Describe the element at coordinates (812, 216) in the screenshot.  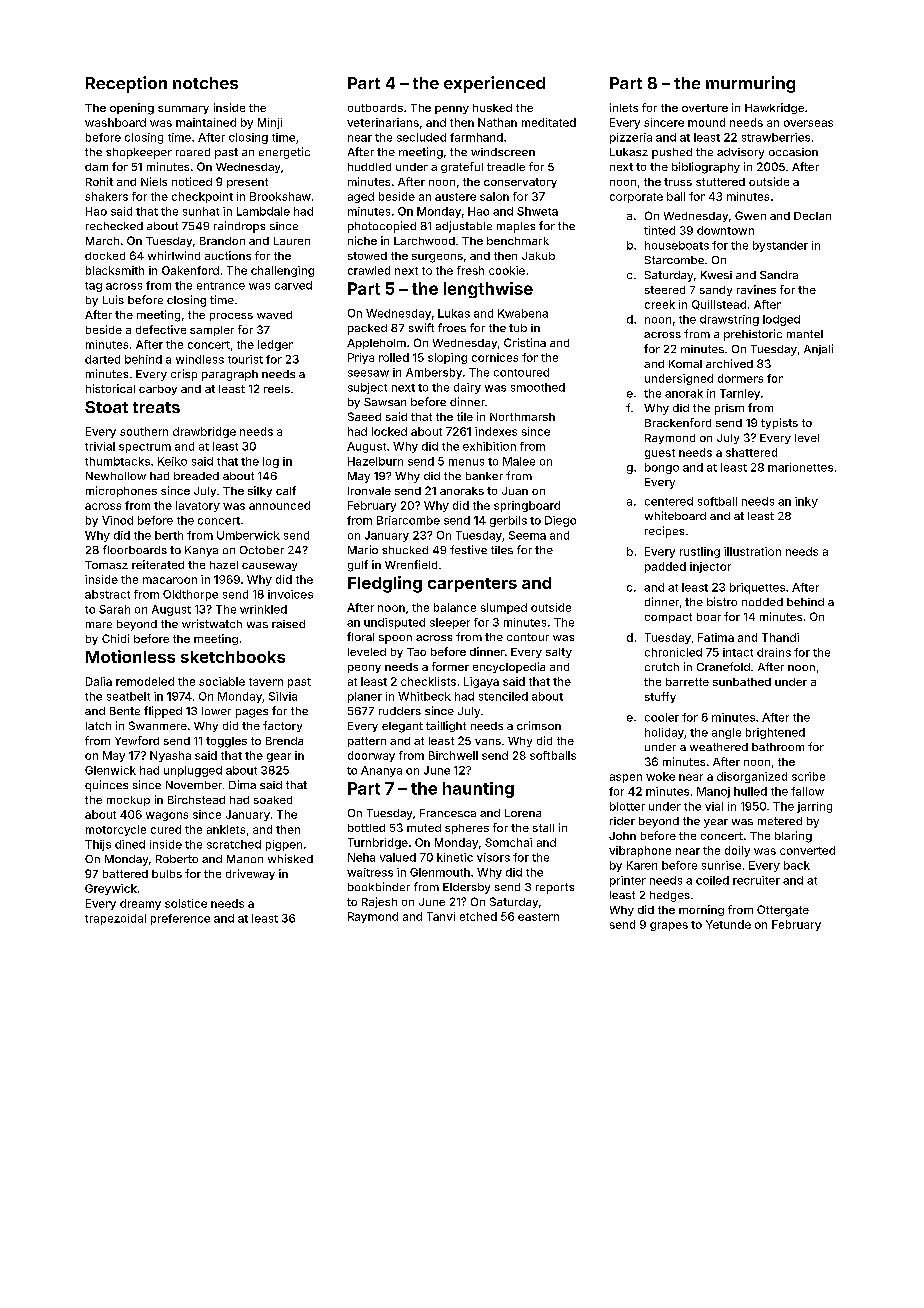
I see `Declan` at that location.
